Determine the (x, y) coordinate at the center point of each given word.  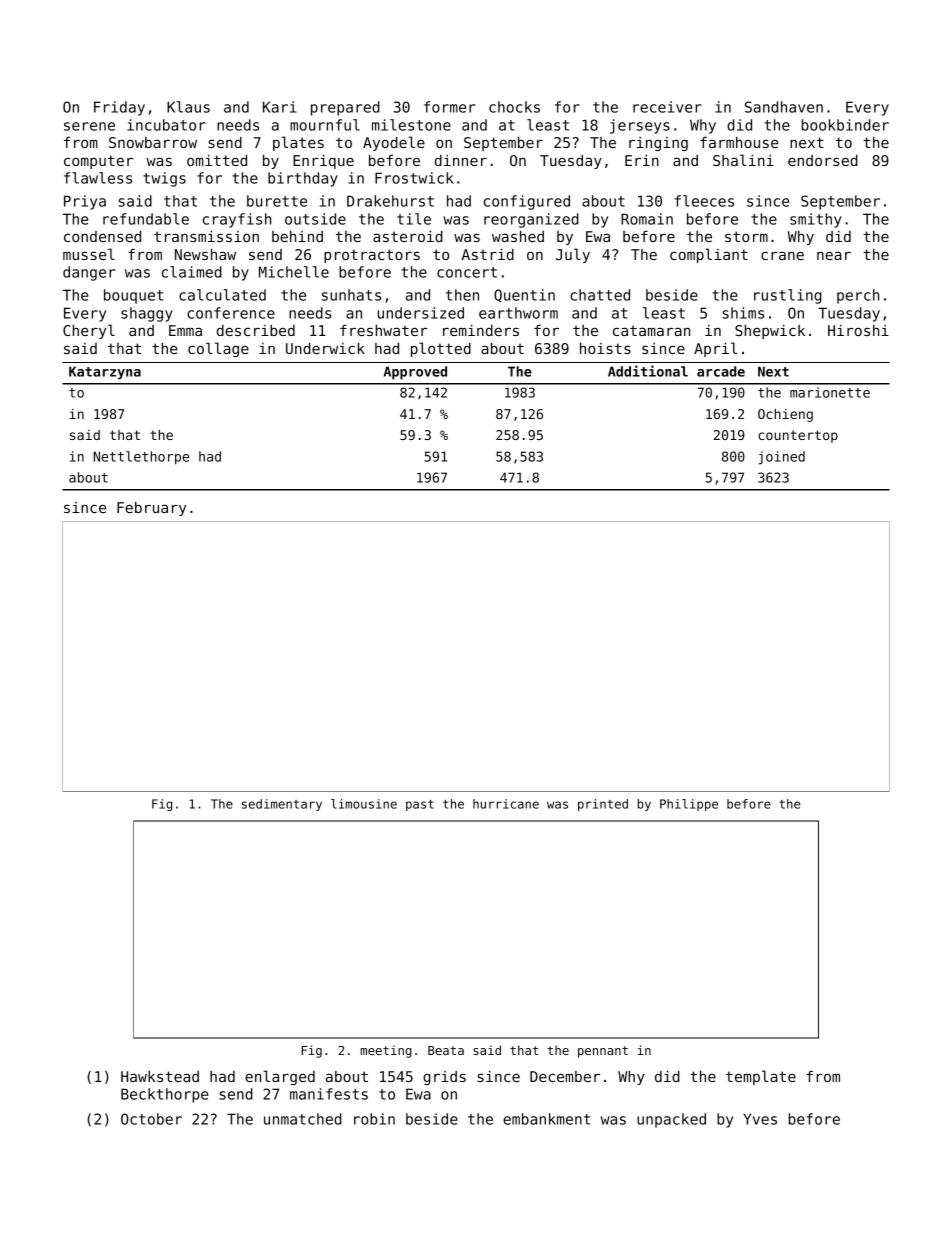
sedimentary (282, 805)
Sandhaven (784, 107)
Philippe (689, 805)
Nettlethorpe (141, 458)
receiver (667, 107)
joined (781, 458)
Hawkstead (160, 1076)
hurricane (506, 804)
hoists (605, 348)
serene (89, 126)
